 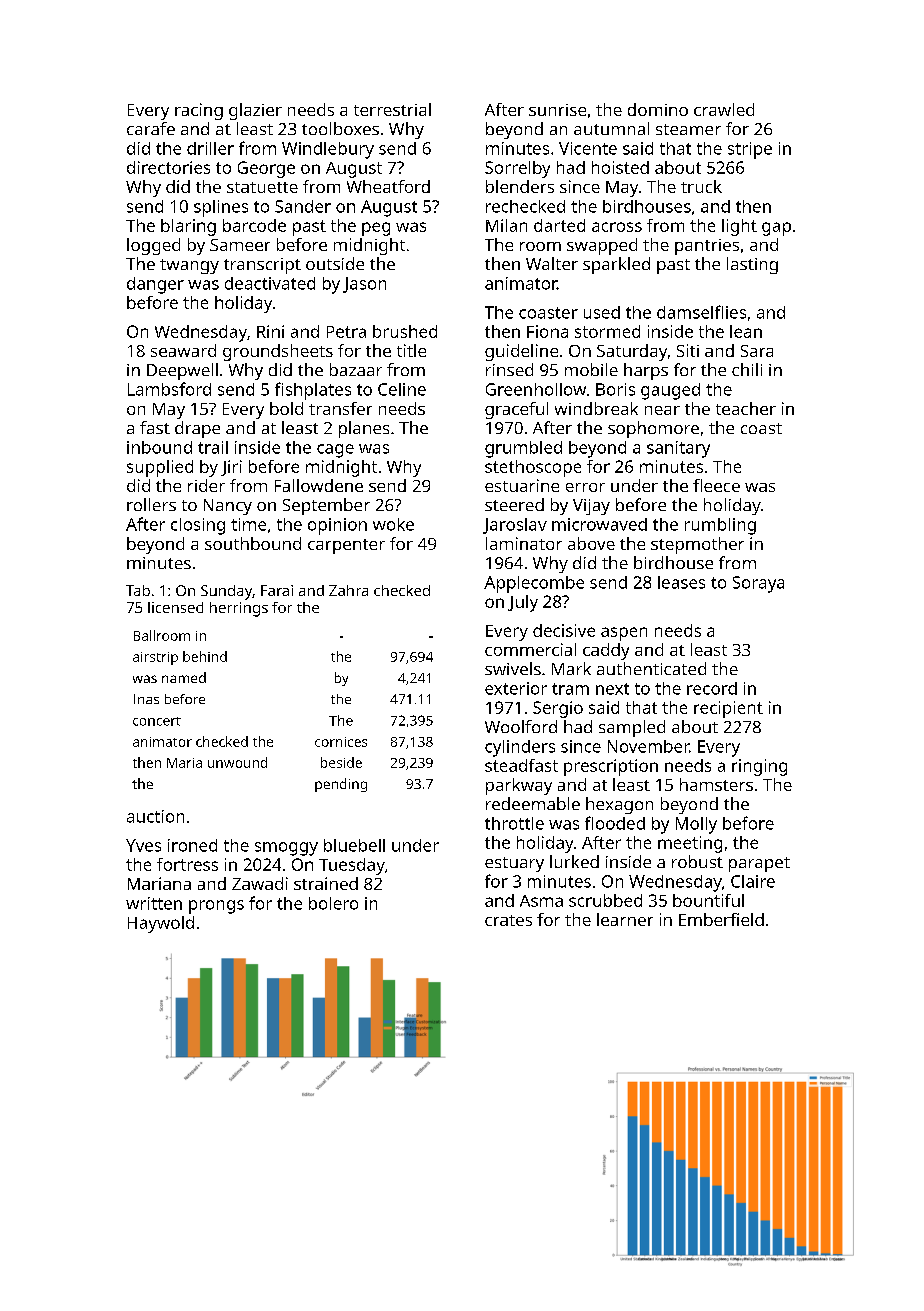 I want to click on autumnal, so click(x=611, y=128).
